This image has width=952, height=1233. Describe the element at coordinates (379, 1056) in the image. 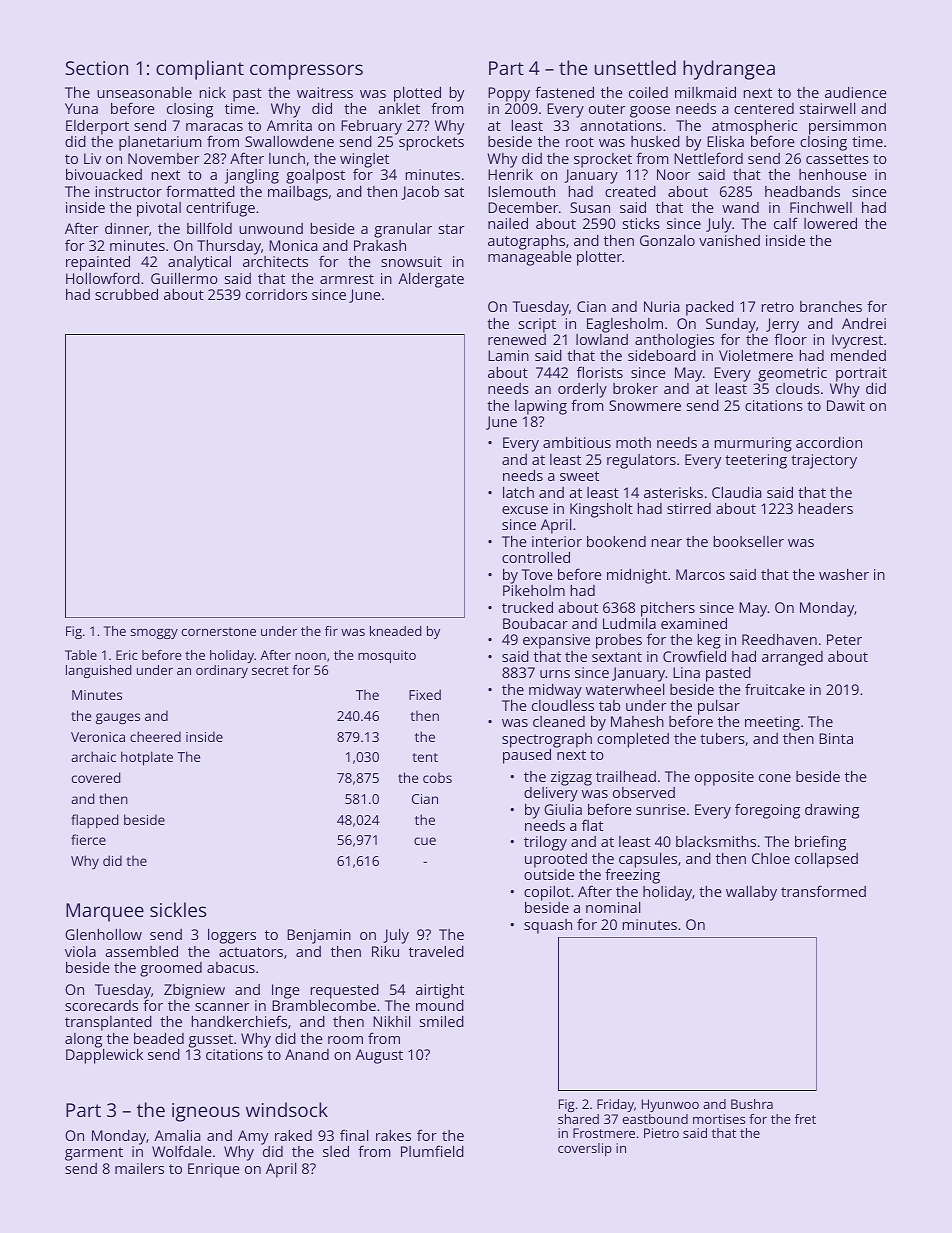

I see `August` at that location.
